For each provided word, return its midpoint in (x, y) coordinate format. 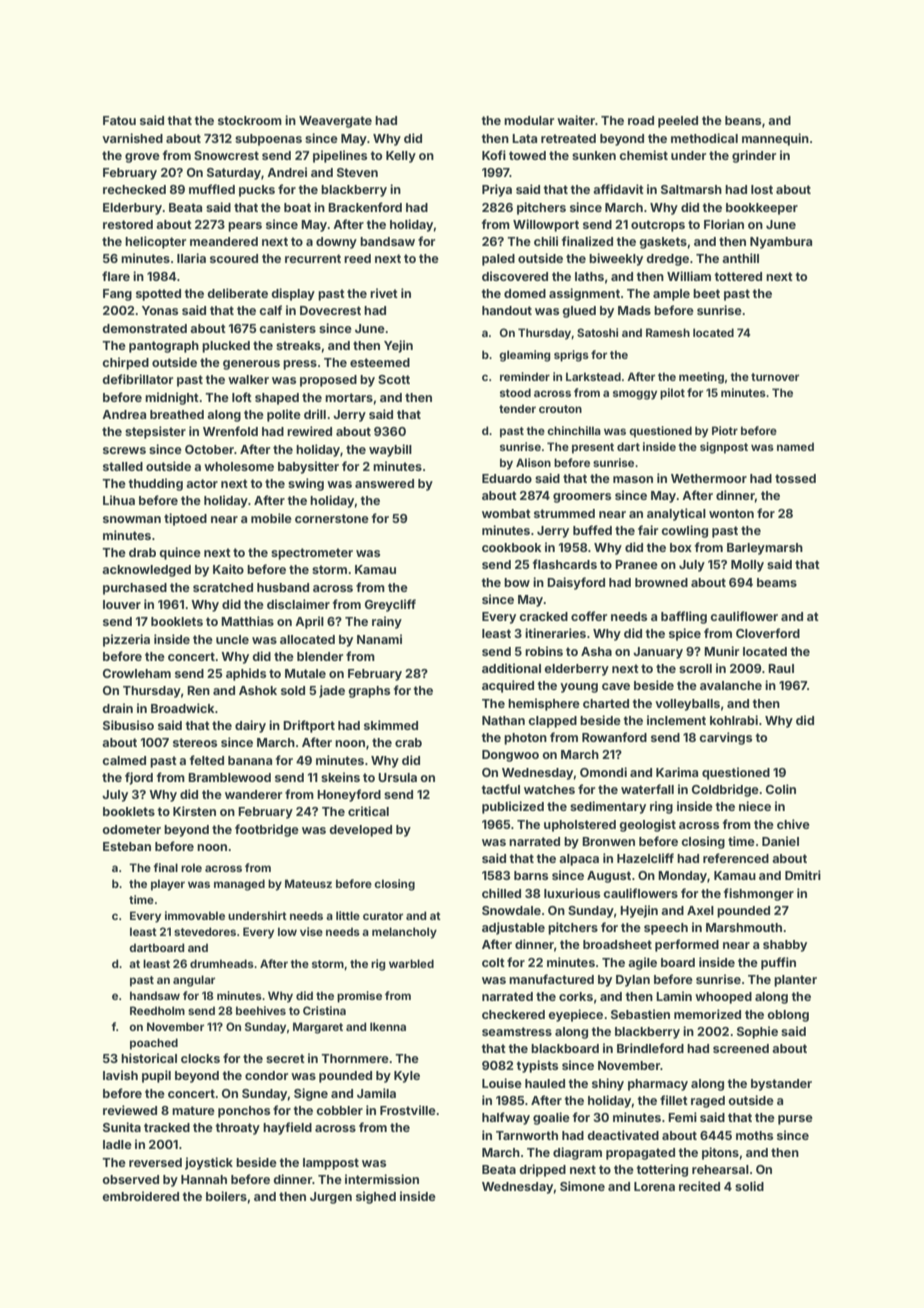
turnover (775, 377)
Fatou (119, 120)
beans (743, 120)
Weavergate (335, 122)
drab (142, 552)
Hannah (204, 1179)
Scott (394, 379)
